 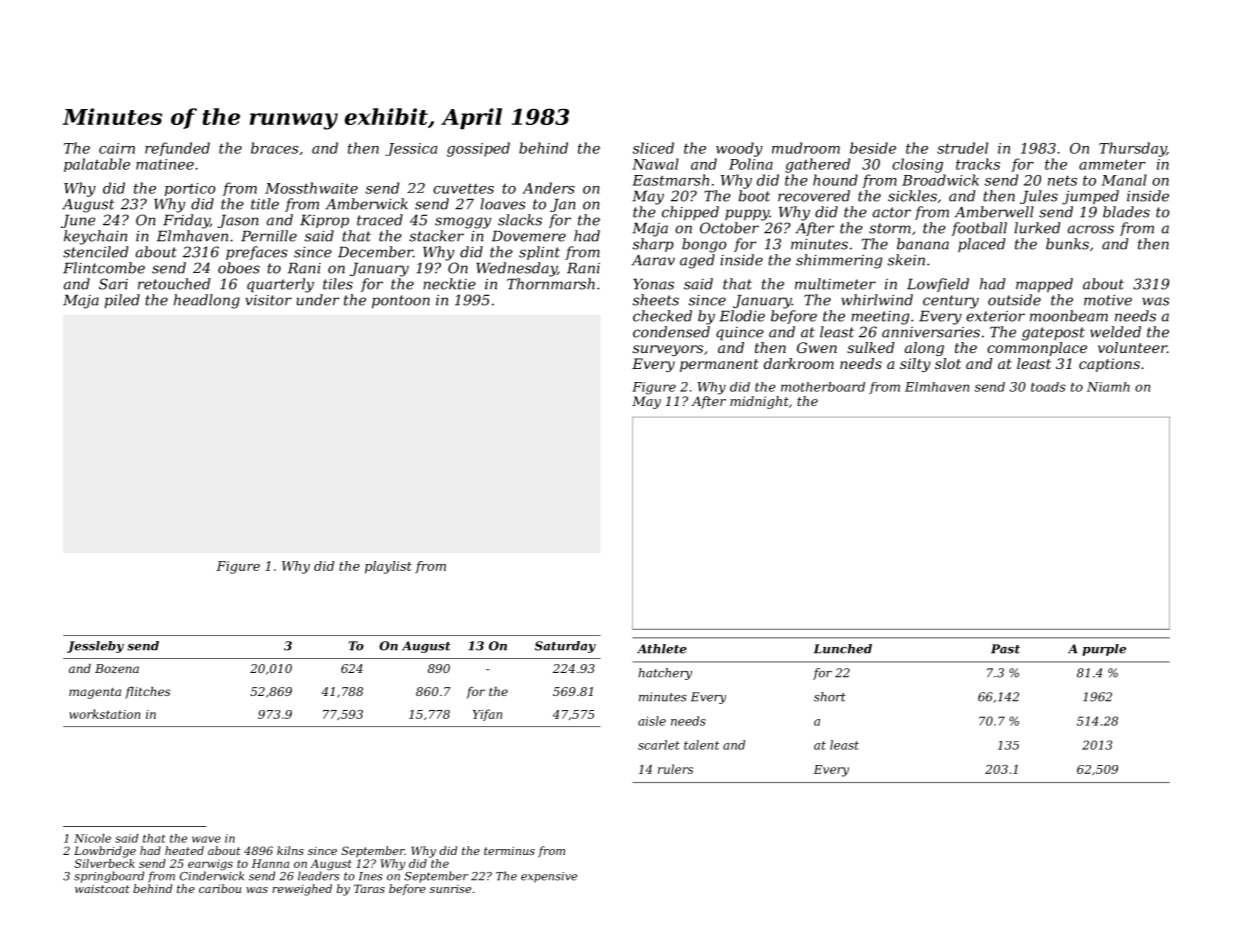 I want to click on visitor, so click(x=268, y=300).
